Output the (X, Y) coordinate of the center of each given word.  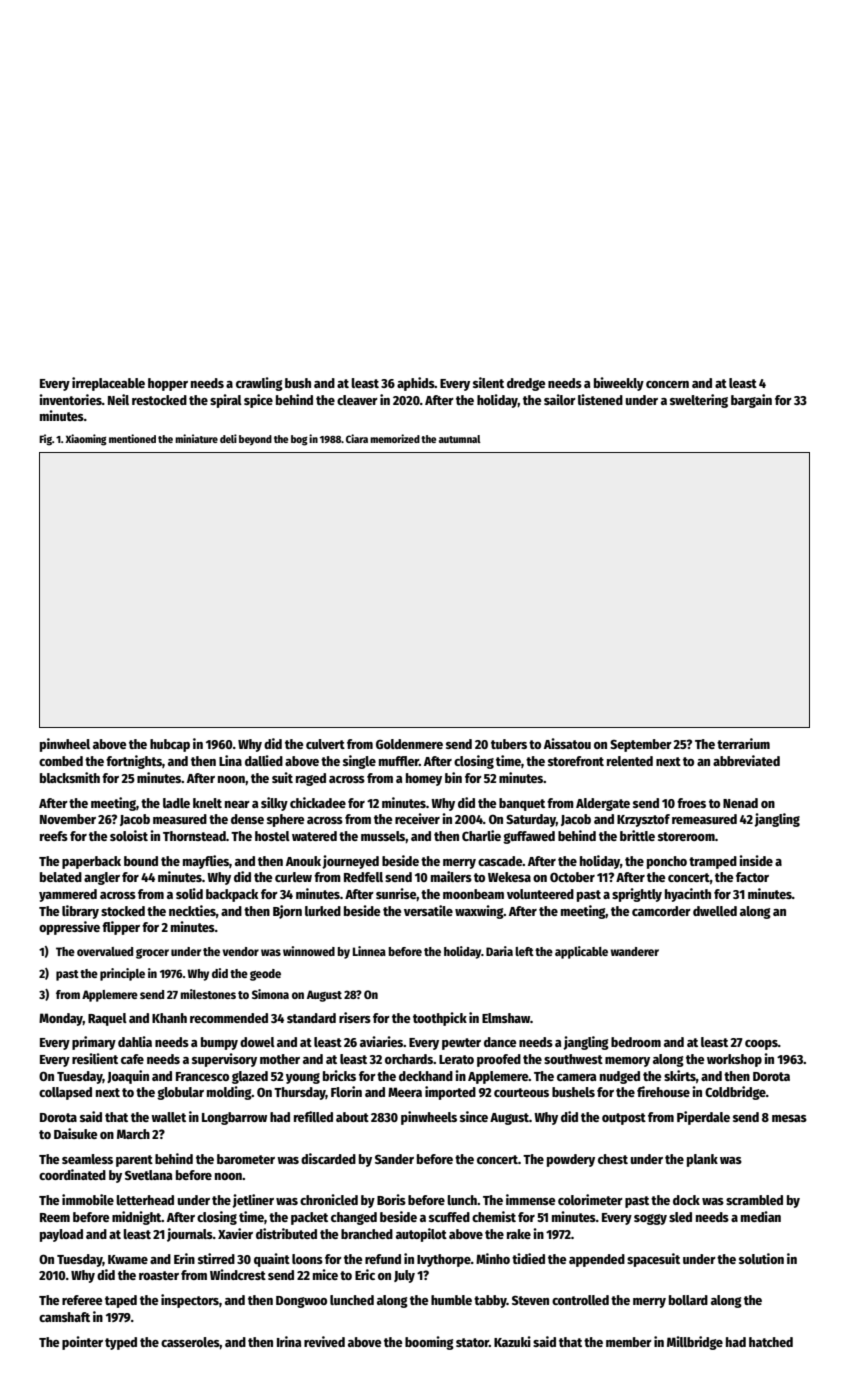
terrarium (743, 743)
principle (122, 974)
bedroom (636, 1042)
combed (61, 761)
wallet (168, 1117)
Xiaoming (86, 440)
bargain (751, 401)
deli (228, 438)
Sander (394, 1159)
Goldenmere (409, 744)
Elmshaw (506, 1018)
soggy (650, 1219)
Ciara (357, 438)
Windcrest (238, 1274)
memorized (395, 438)
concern (667, 384)
